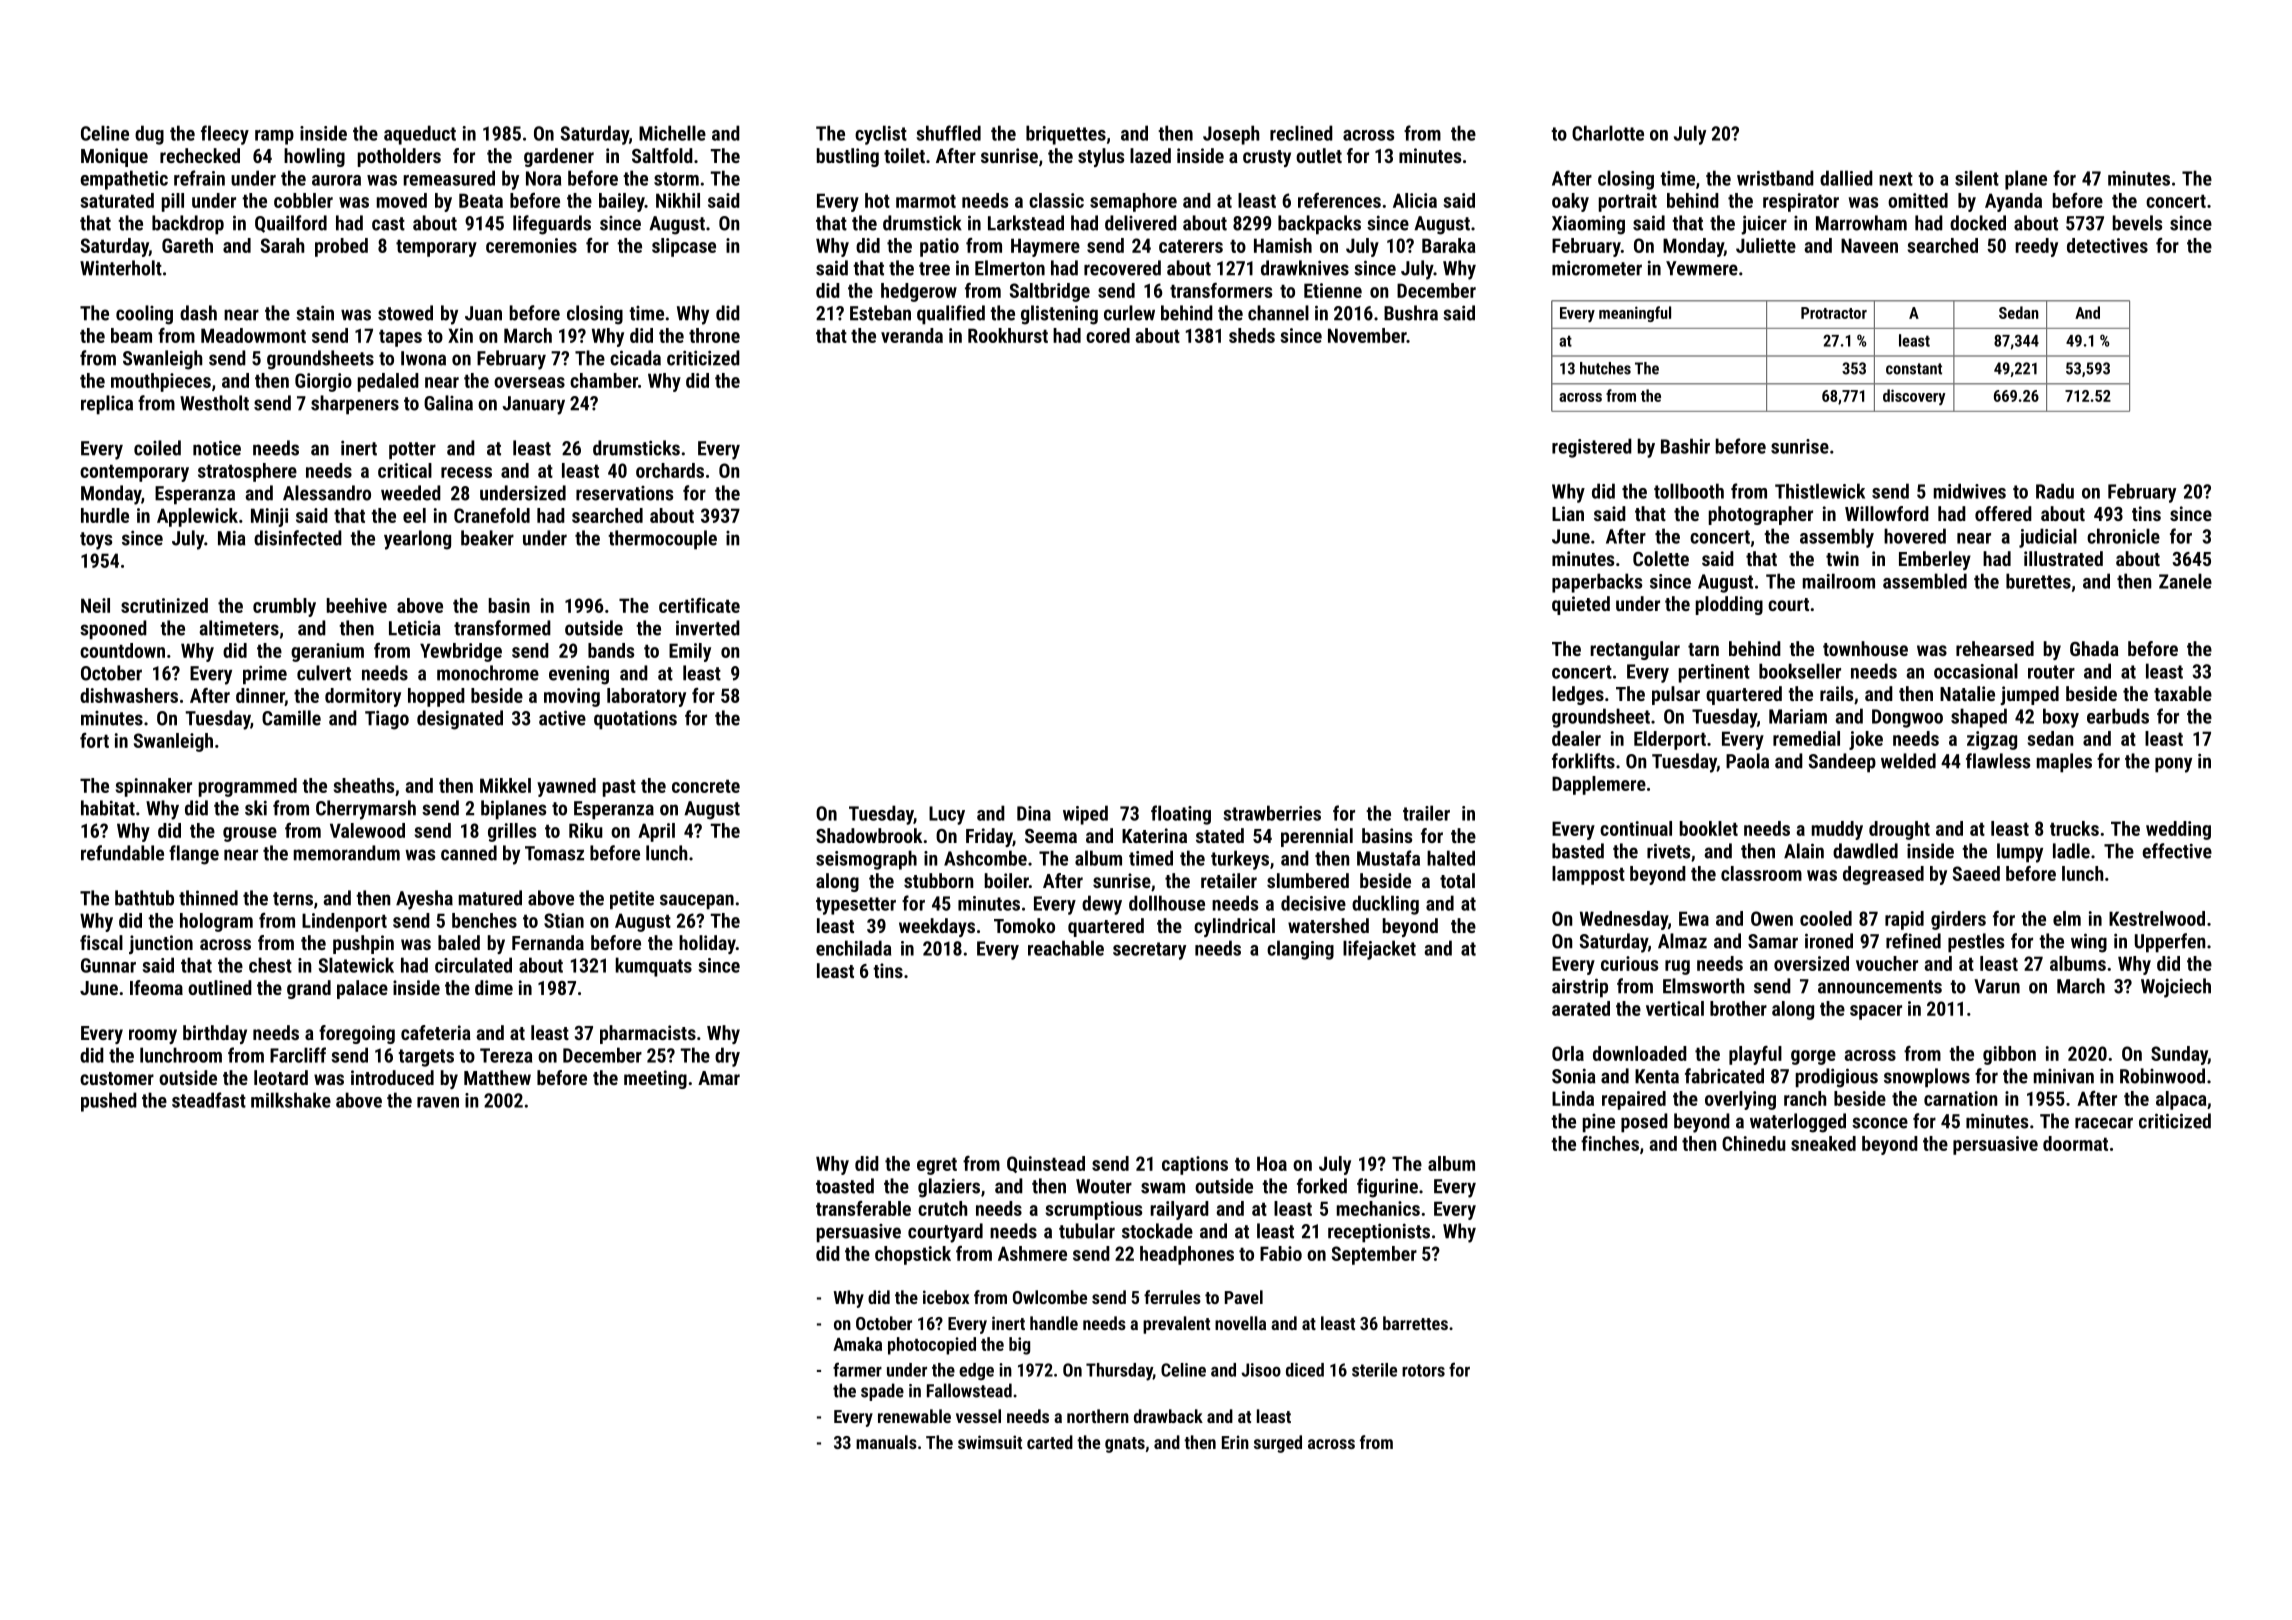 This page has width=2292, height=1620. I want to click on forklifts, so click(1583, 761).
